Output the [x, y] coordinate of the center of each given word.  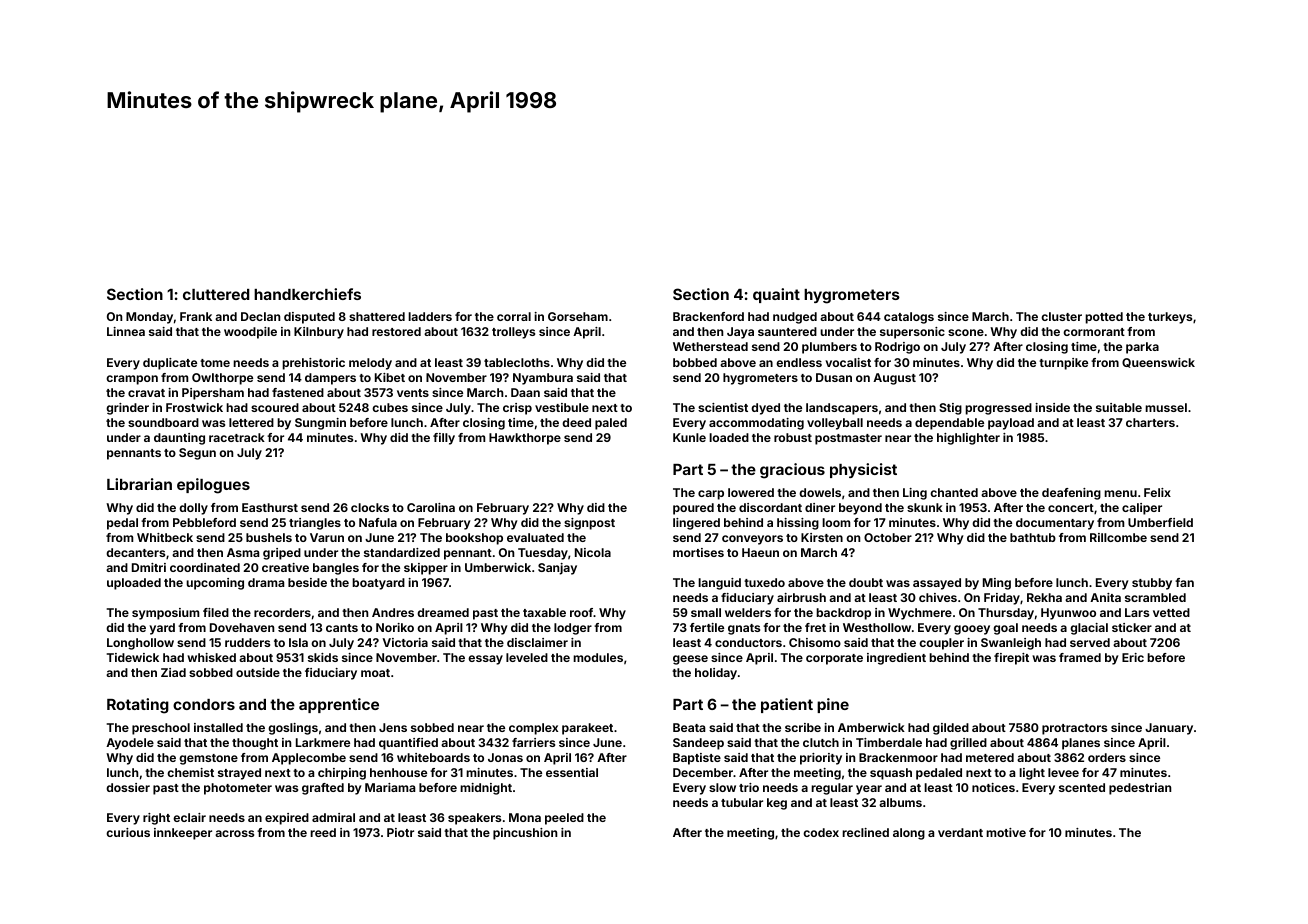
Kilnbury [319, 333]
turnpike [1063, 364]
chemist [190, 772]
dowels [820, 492]
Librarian [139, 484]
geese [690, 660]
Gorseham [578, 316]
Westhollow [877, 627]
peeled [564, 819]
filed [216, 612]
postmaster [848, 439]
